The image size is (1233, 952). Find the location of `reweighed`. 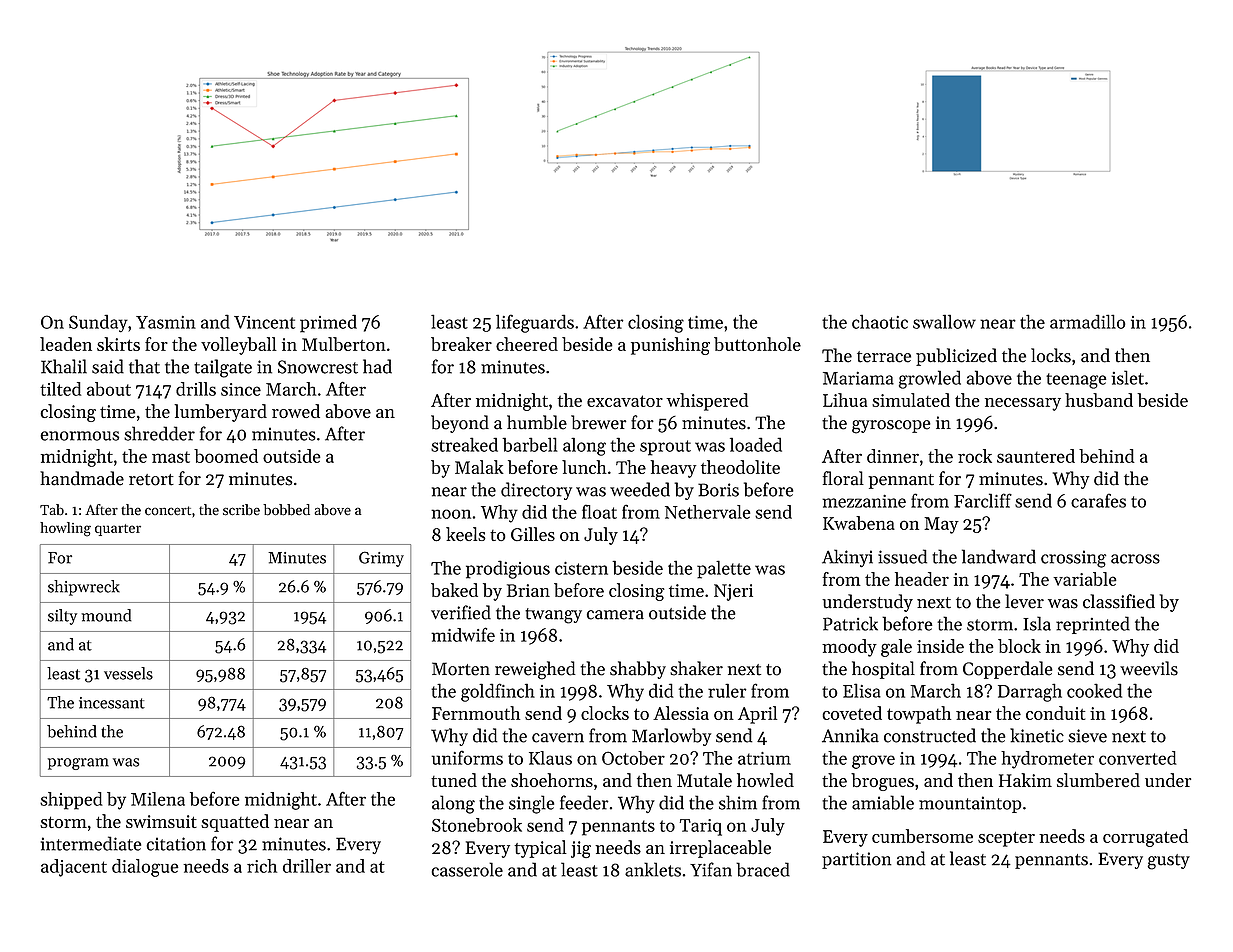

reweighed is located at coordinates (535, 670).
